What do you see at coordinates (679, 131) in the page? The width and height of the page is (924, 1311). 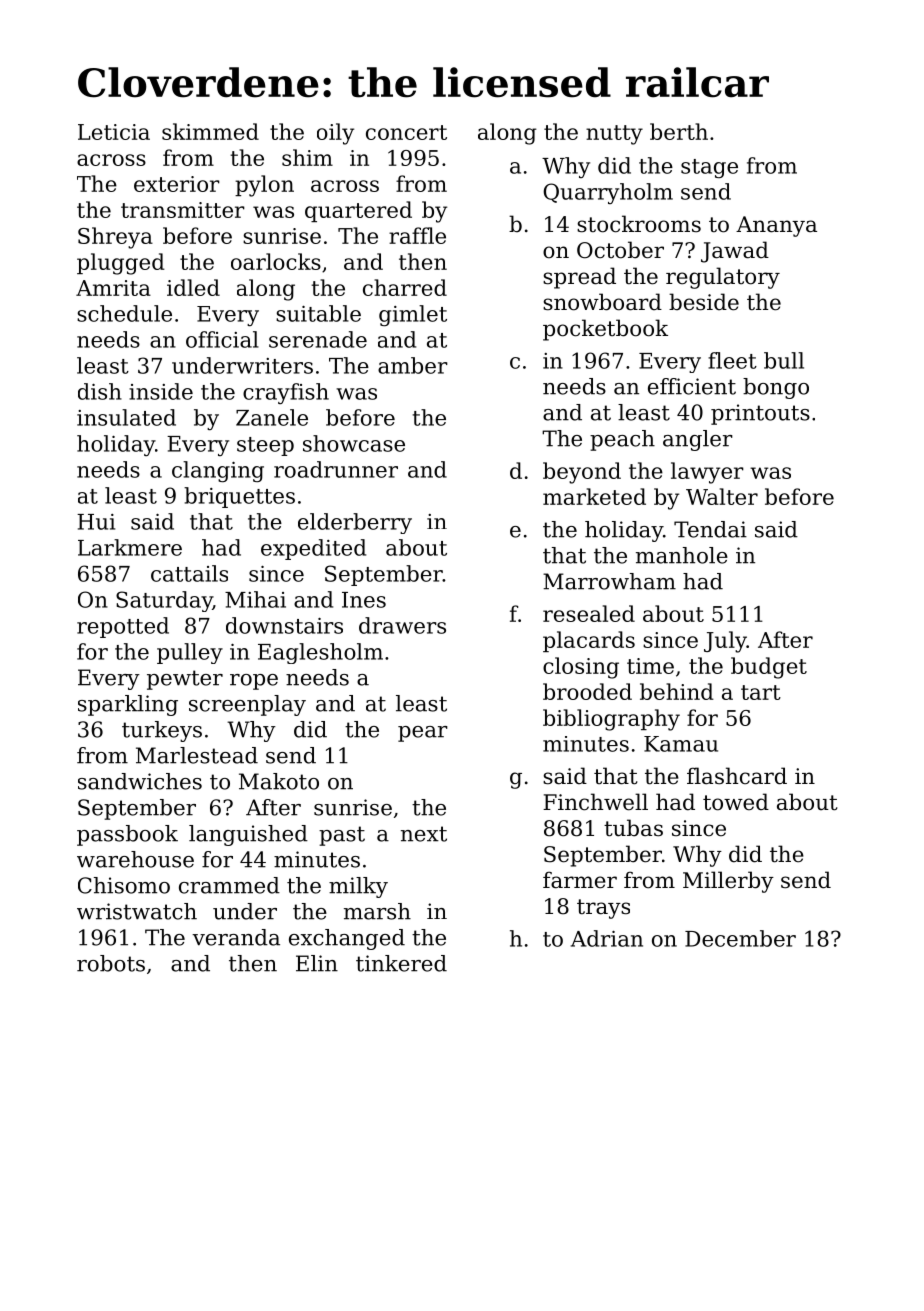 I see `berth` at bounding box center [679, 131].
